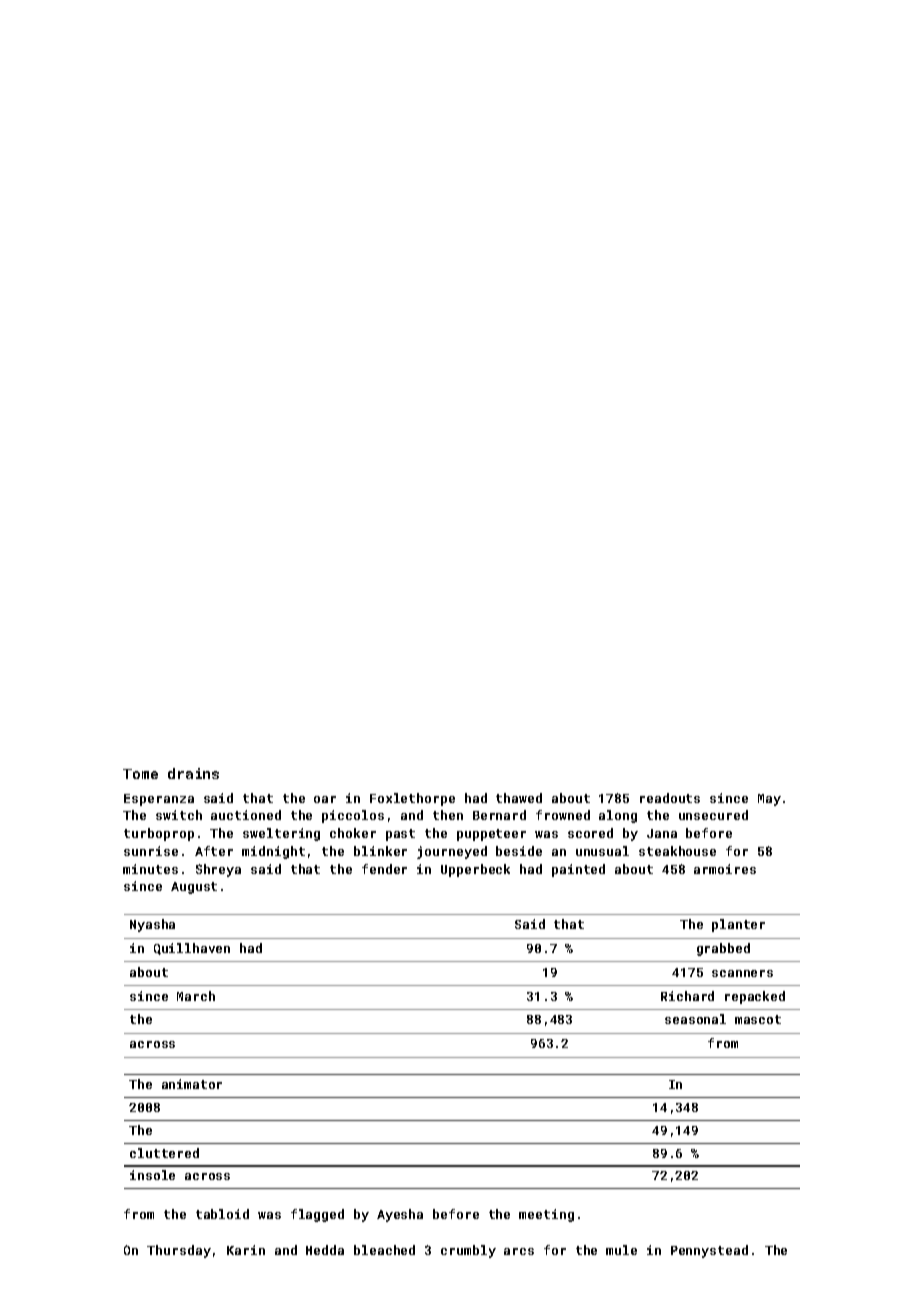 The width and height of the document is (924, 1308). Describe the element at coordinates (179, 1251) in the document. I see `Thursday` at that location.
